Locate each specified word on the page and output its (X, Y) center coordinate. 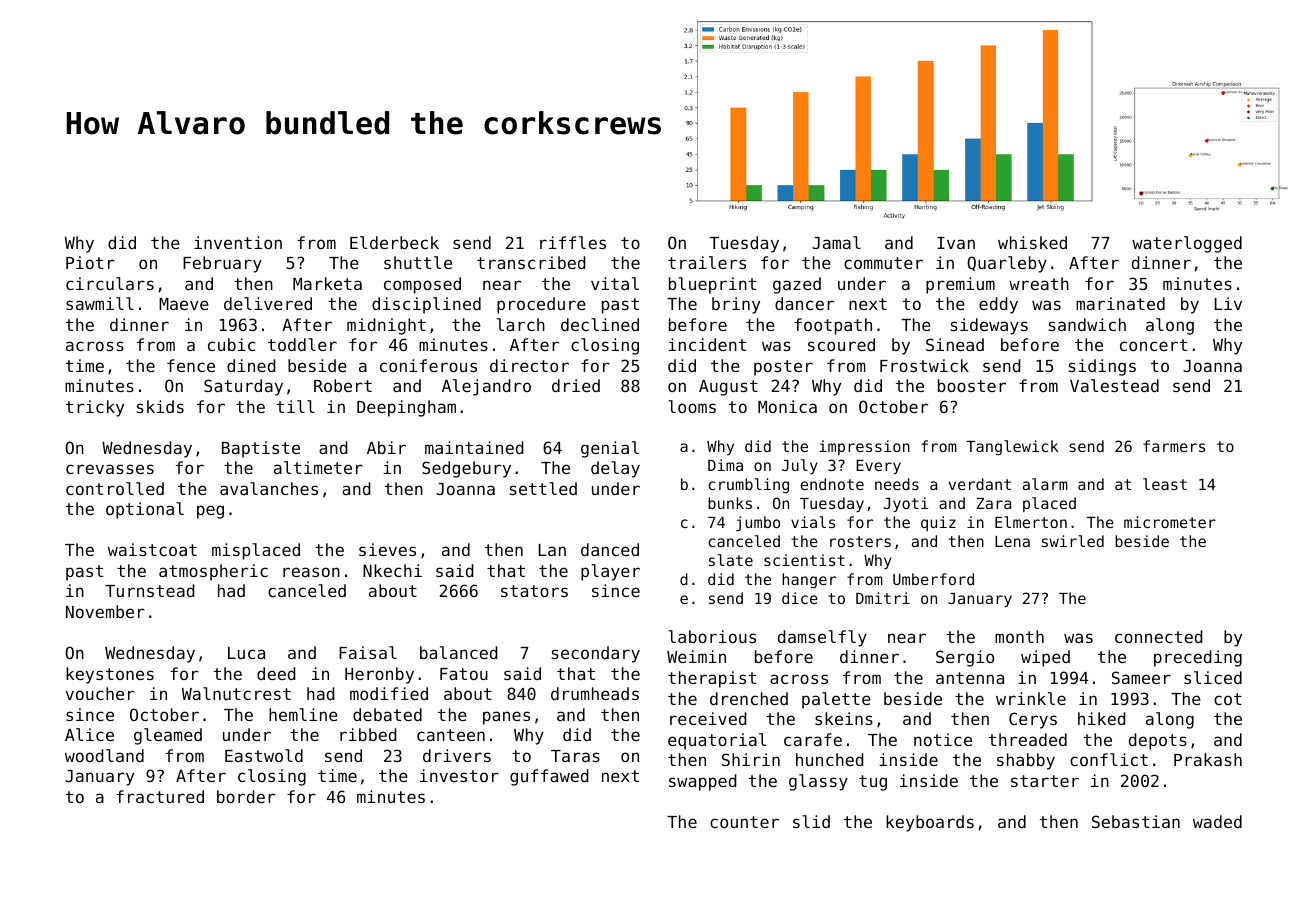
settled (543, 488)
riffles (573, 242)
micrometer (1170, 522)
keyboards (930, 823)
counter (744, 822)
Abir (386, 447)
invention (238, 242)
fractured (160, 796)
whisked (1032, 242)
